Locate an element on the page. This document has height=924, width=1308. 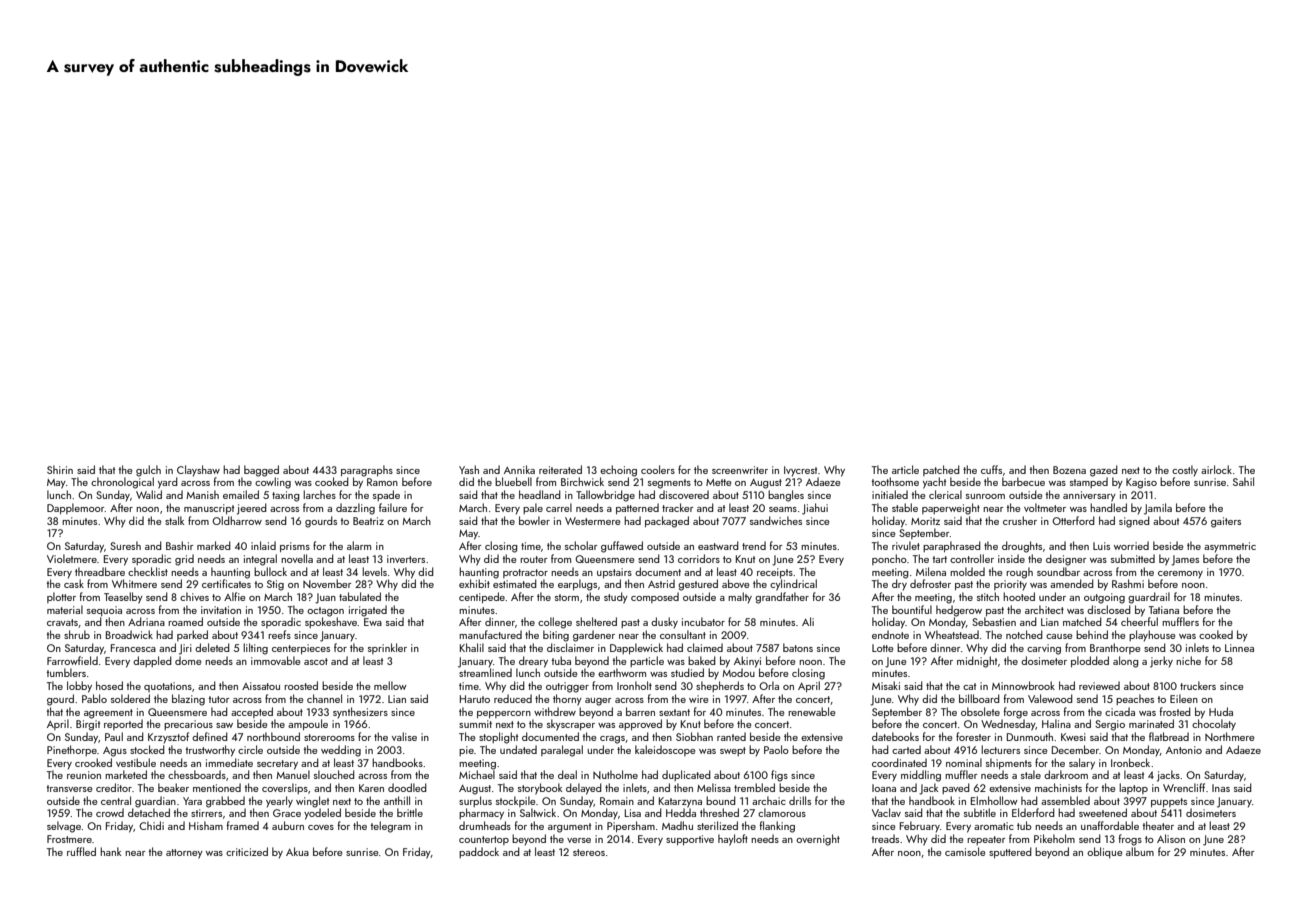
emailed is located at coordinates (241, 494).
